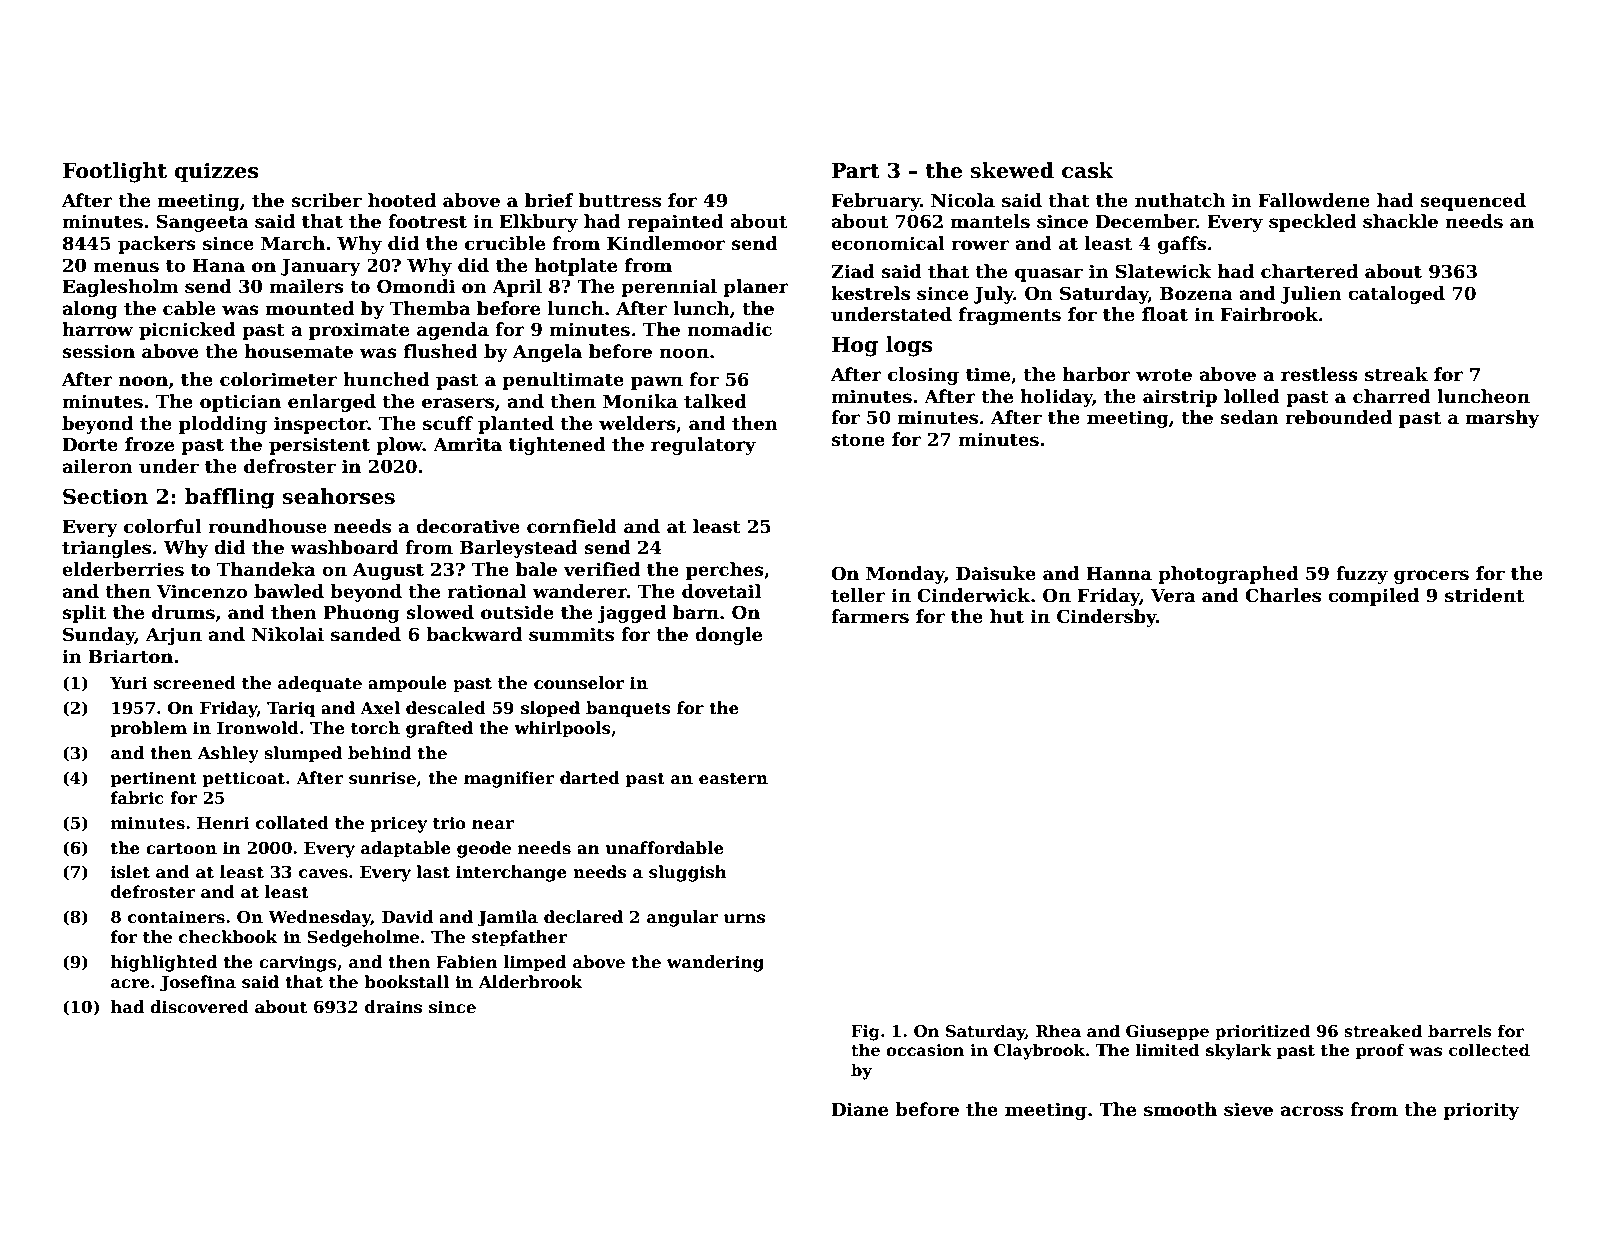 The image size is (1620, 1251). What do you see at coordinates (393, 1007) in the document?
I see `drains` at bounding box center [393, 1007].
